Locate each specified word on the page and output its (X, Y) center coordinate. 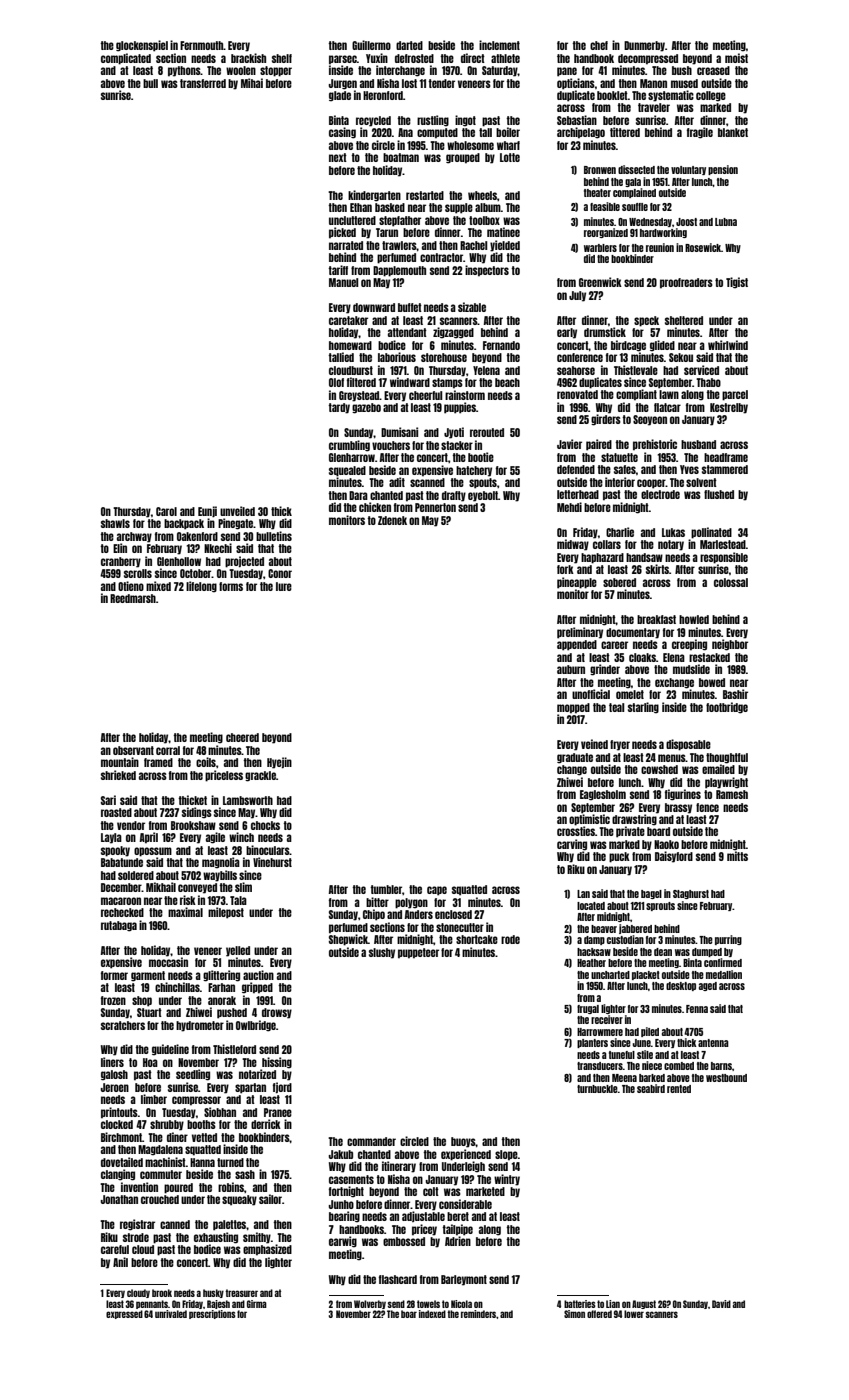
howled (694, 619)
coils (206, 762)
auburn (571, 669)
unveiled (237, 511)
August (644, 1304)
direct (473, 58)
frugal (588, 1009)
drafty (454, 496)
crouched (160, 1199)
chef (599, 45)
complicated (126, 59)
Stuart (149, 1012)
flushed (719, 494)
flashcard (398, 1279)
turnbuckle (597, 1089)
